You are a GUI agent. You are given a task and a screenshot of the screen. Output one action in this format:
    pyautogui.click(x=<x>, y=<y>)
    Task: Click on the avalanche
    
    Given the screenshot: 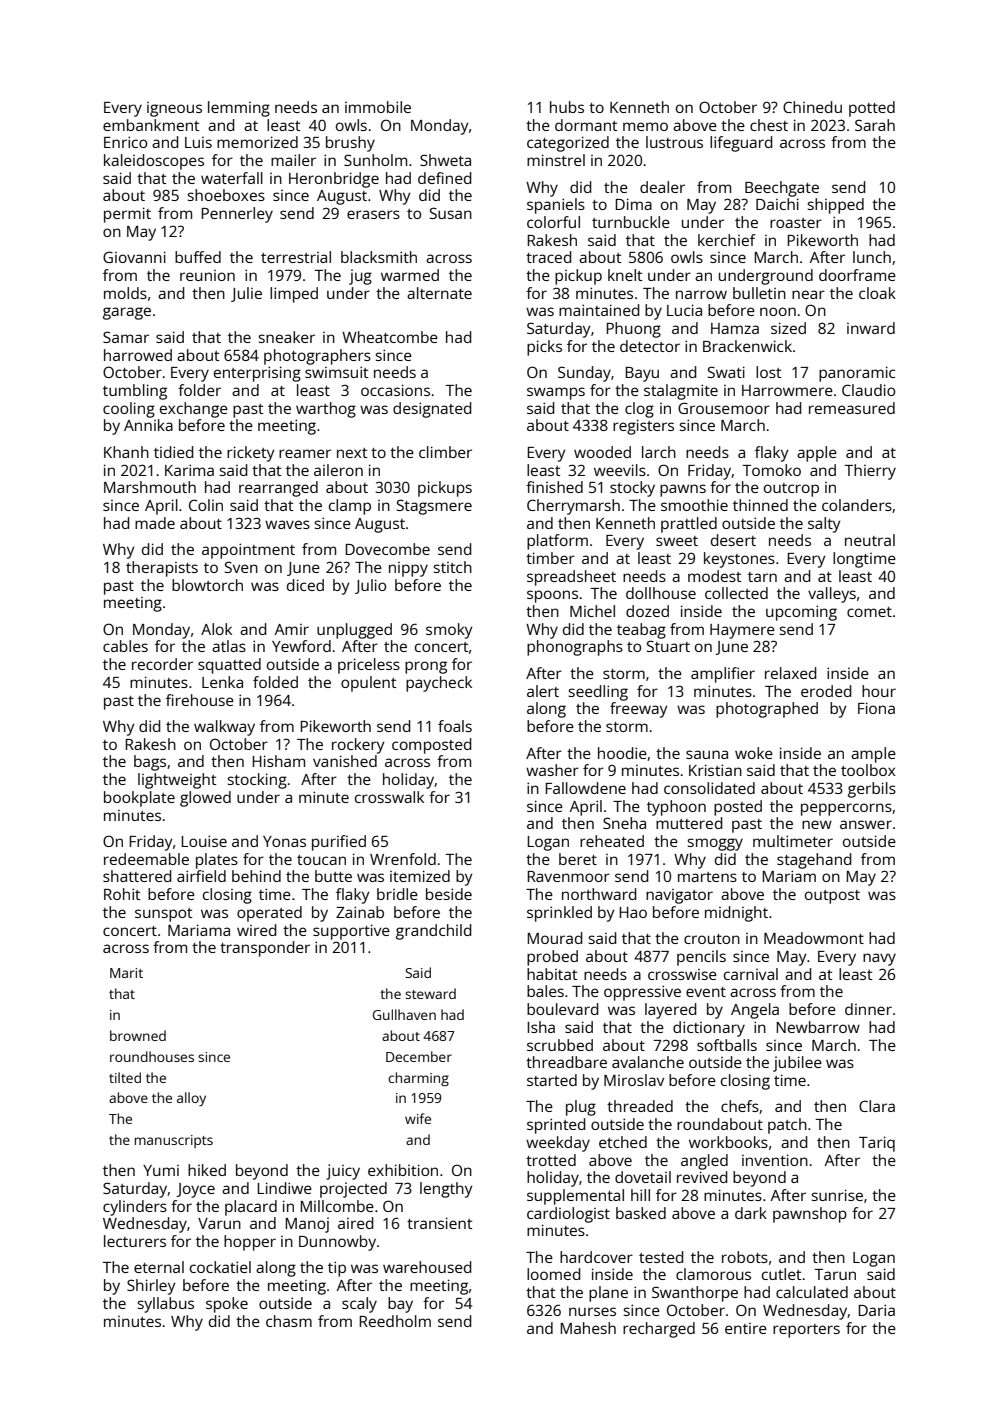 What is the action you would take?
    pyautogui.click(x=648, y=1062)
